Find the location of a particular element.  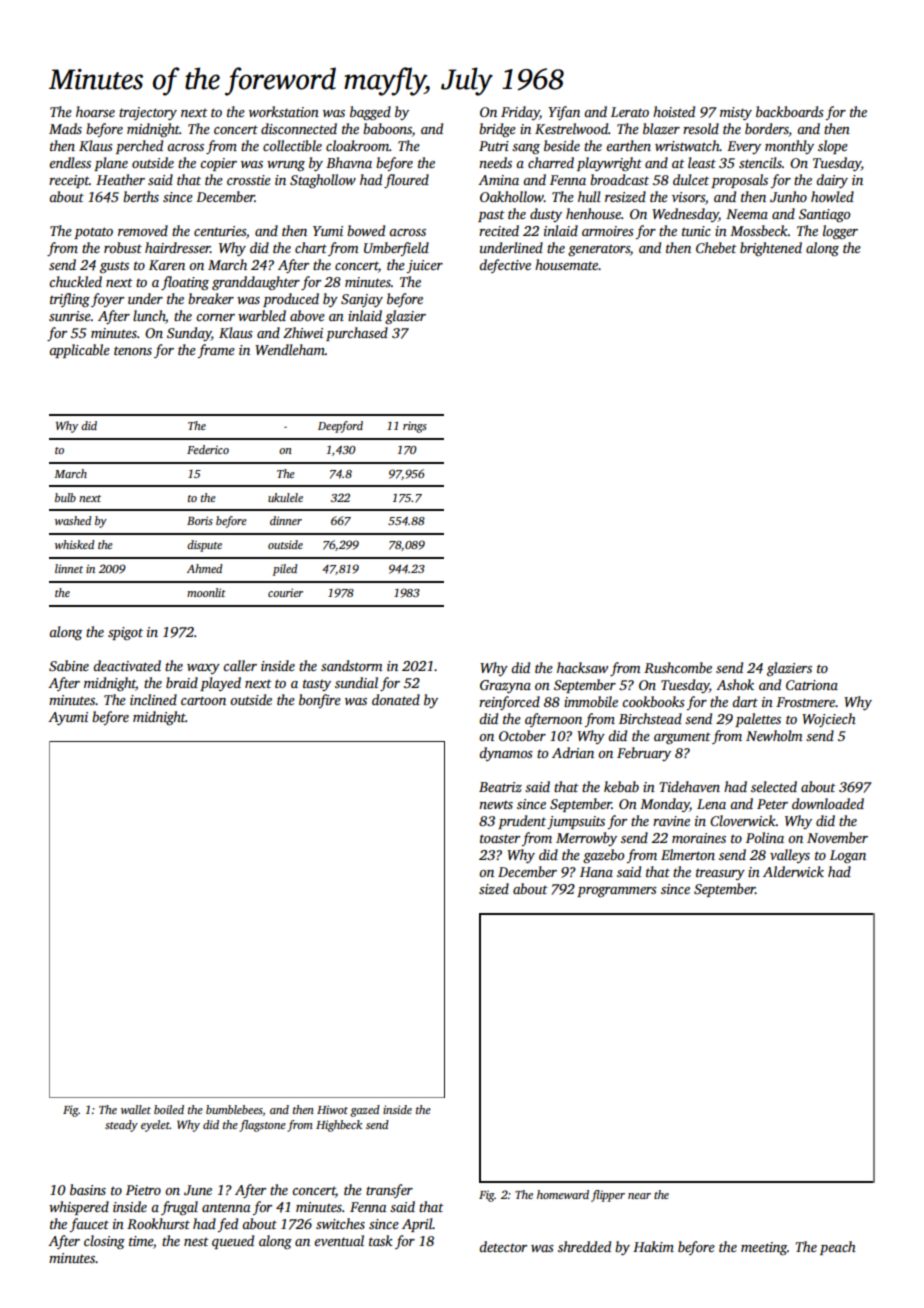

bagged is located at coordinates (370, 113).
